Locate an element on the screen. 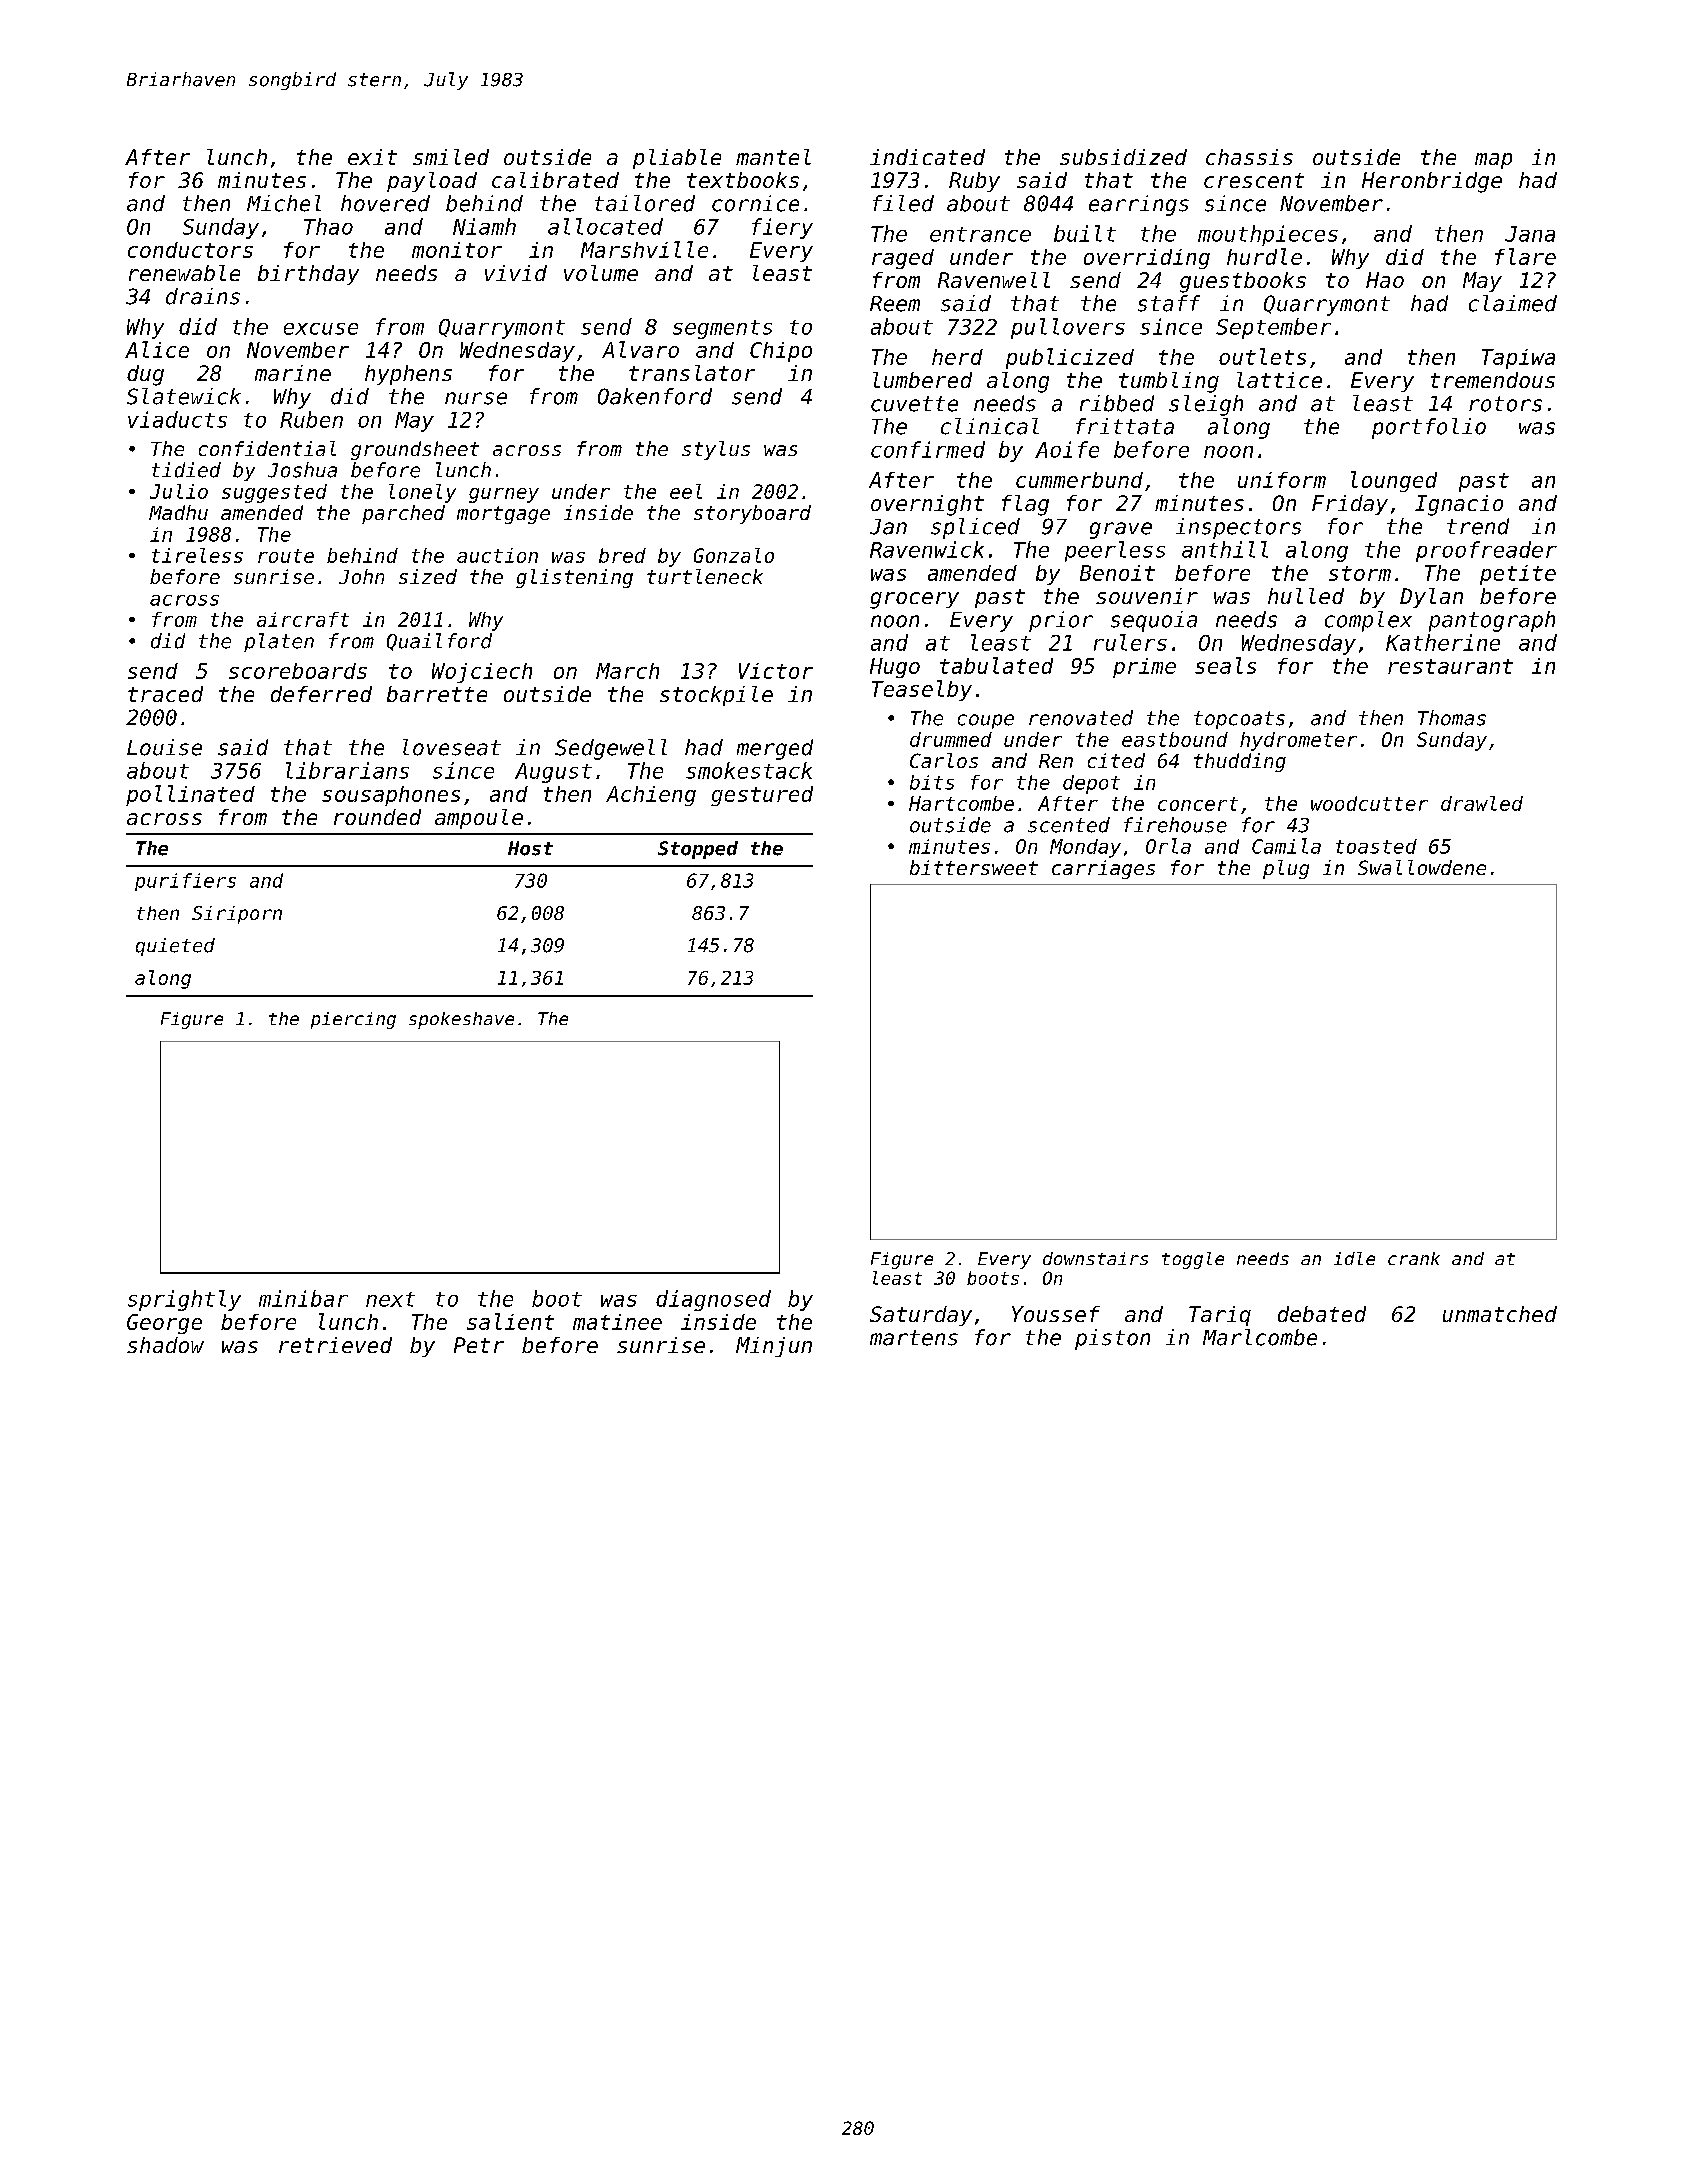 This screenshot has width=1683, height=2178. spokeshave is located at coordinates (461, 1020).
